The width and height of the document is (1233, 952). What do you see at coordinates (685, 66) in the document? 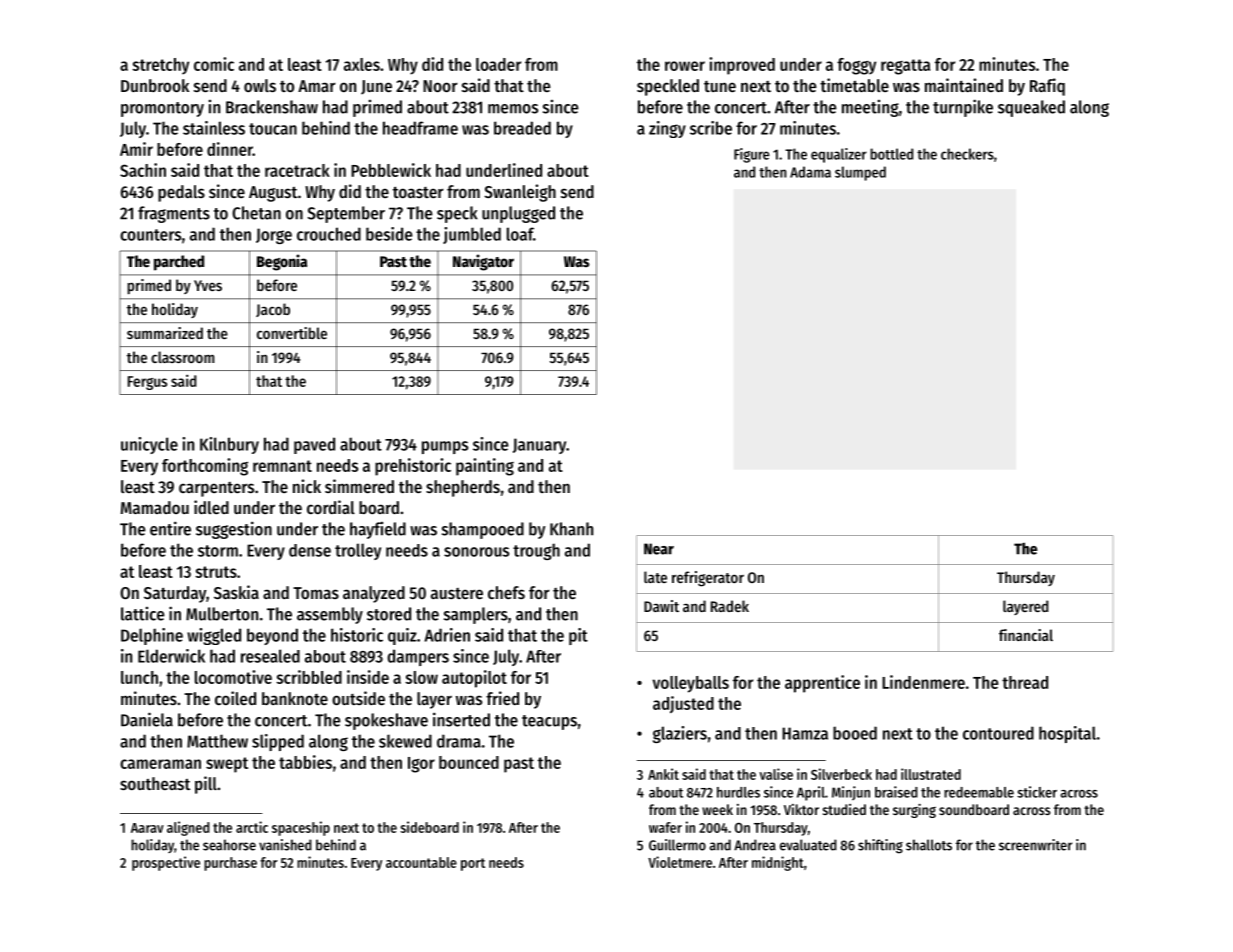
I see `rower` at bounding box center [685, 66].
